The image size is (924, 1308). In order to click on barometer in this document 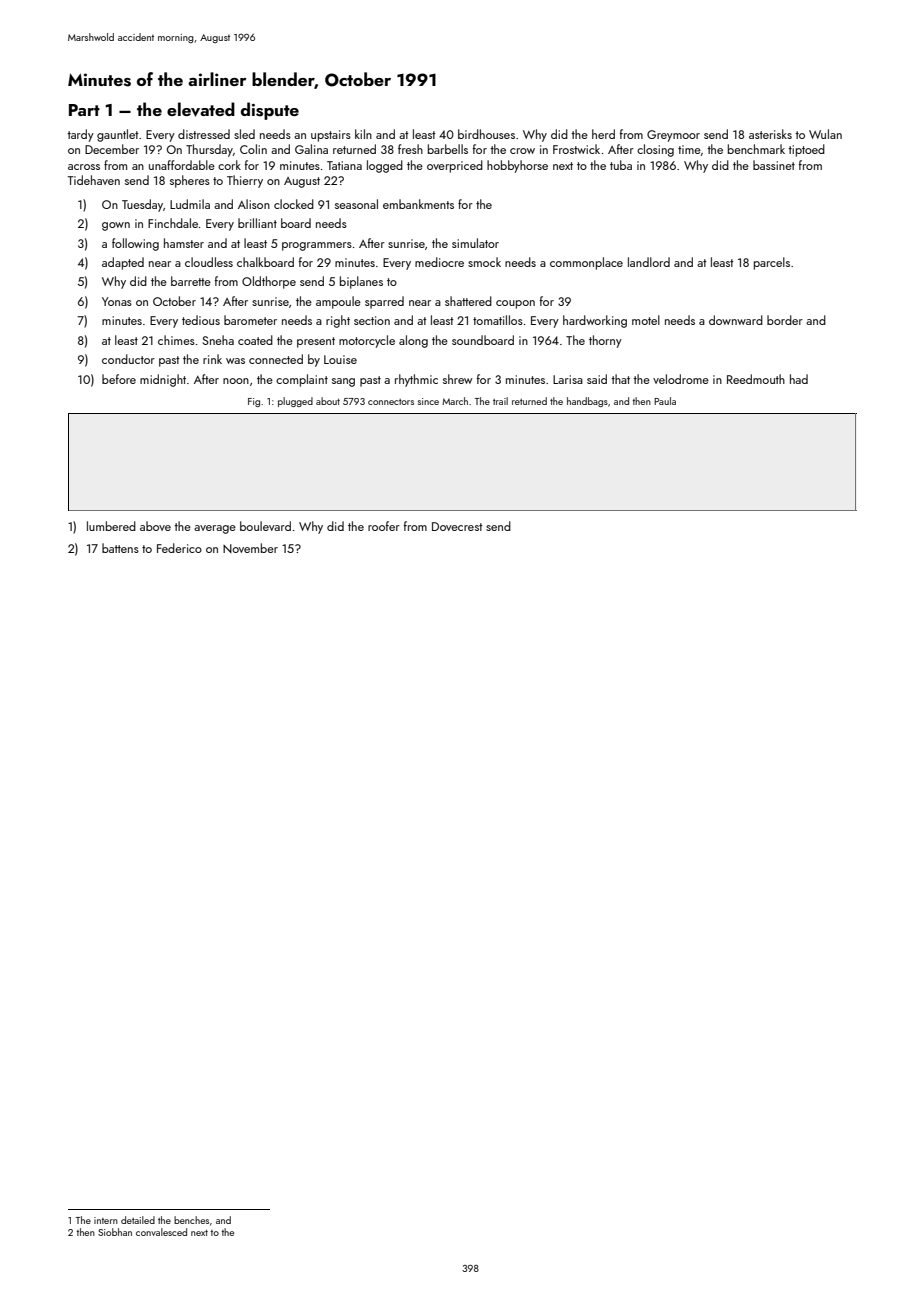, I will do `click(250, 320)`.
